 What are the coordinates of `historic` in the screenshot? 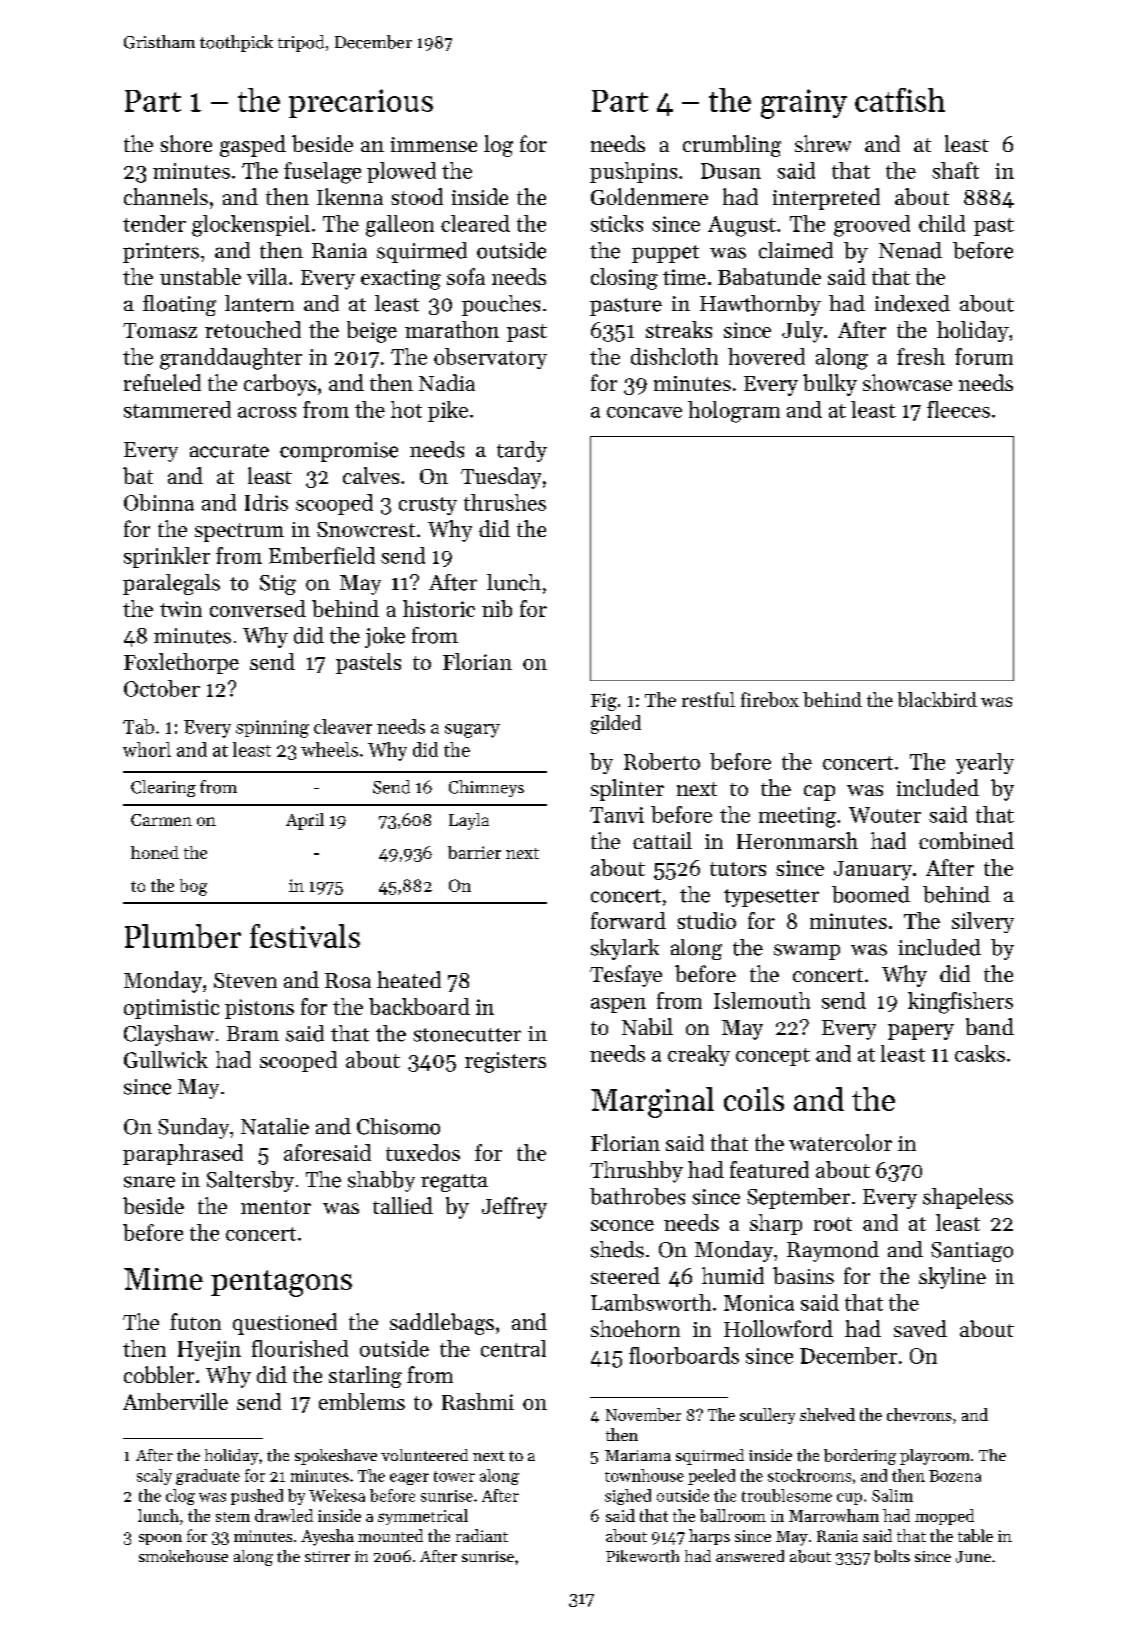 It's located at (439, 608).
